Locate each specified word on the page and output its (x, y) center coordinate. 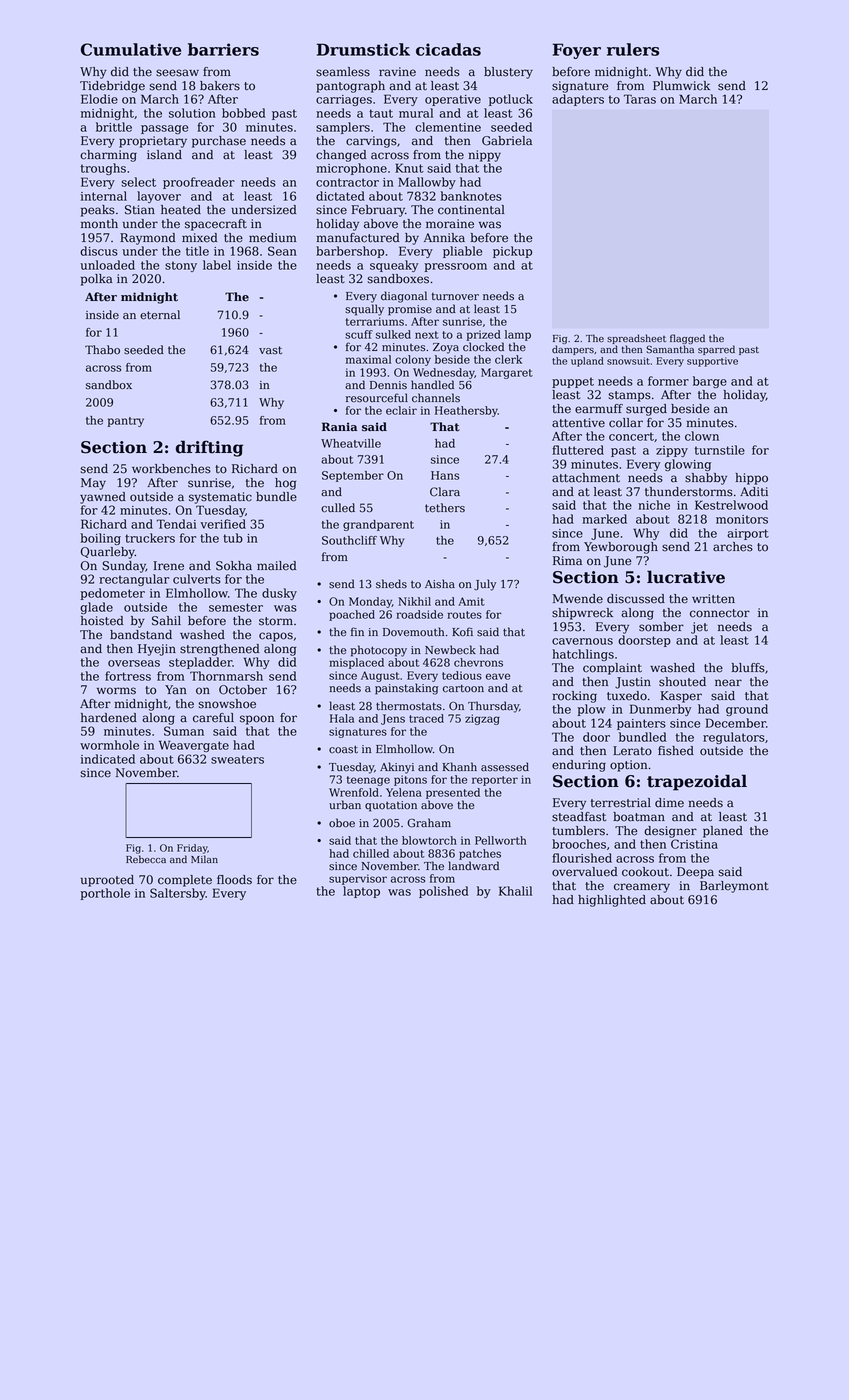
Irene (168, 566)
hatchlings (583, 655)
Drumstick (363, 49)
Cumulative (131, 49)
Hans (445, 475)
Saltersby (178, 894)
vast (270, 350)
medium (272, 238)
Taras (640, 99)
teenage (368, 781)
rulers (633, 49)
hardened (109, 718)
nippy (485, 156)
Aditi (754, 492)
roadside (419, 614)
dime (669, 803)
